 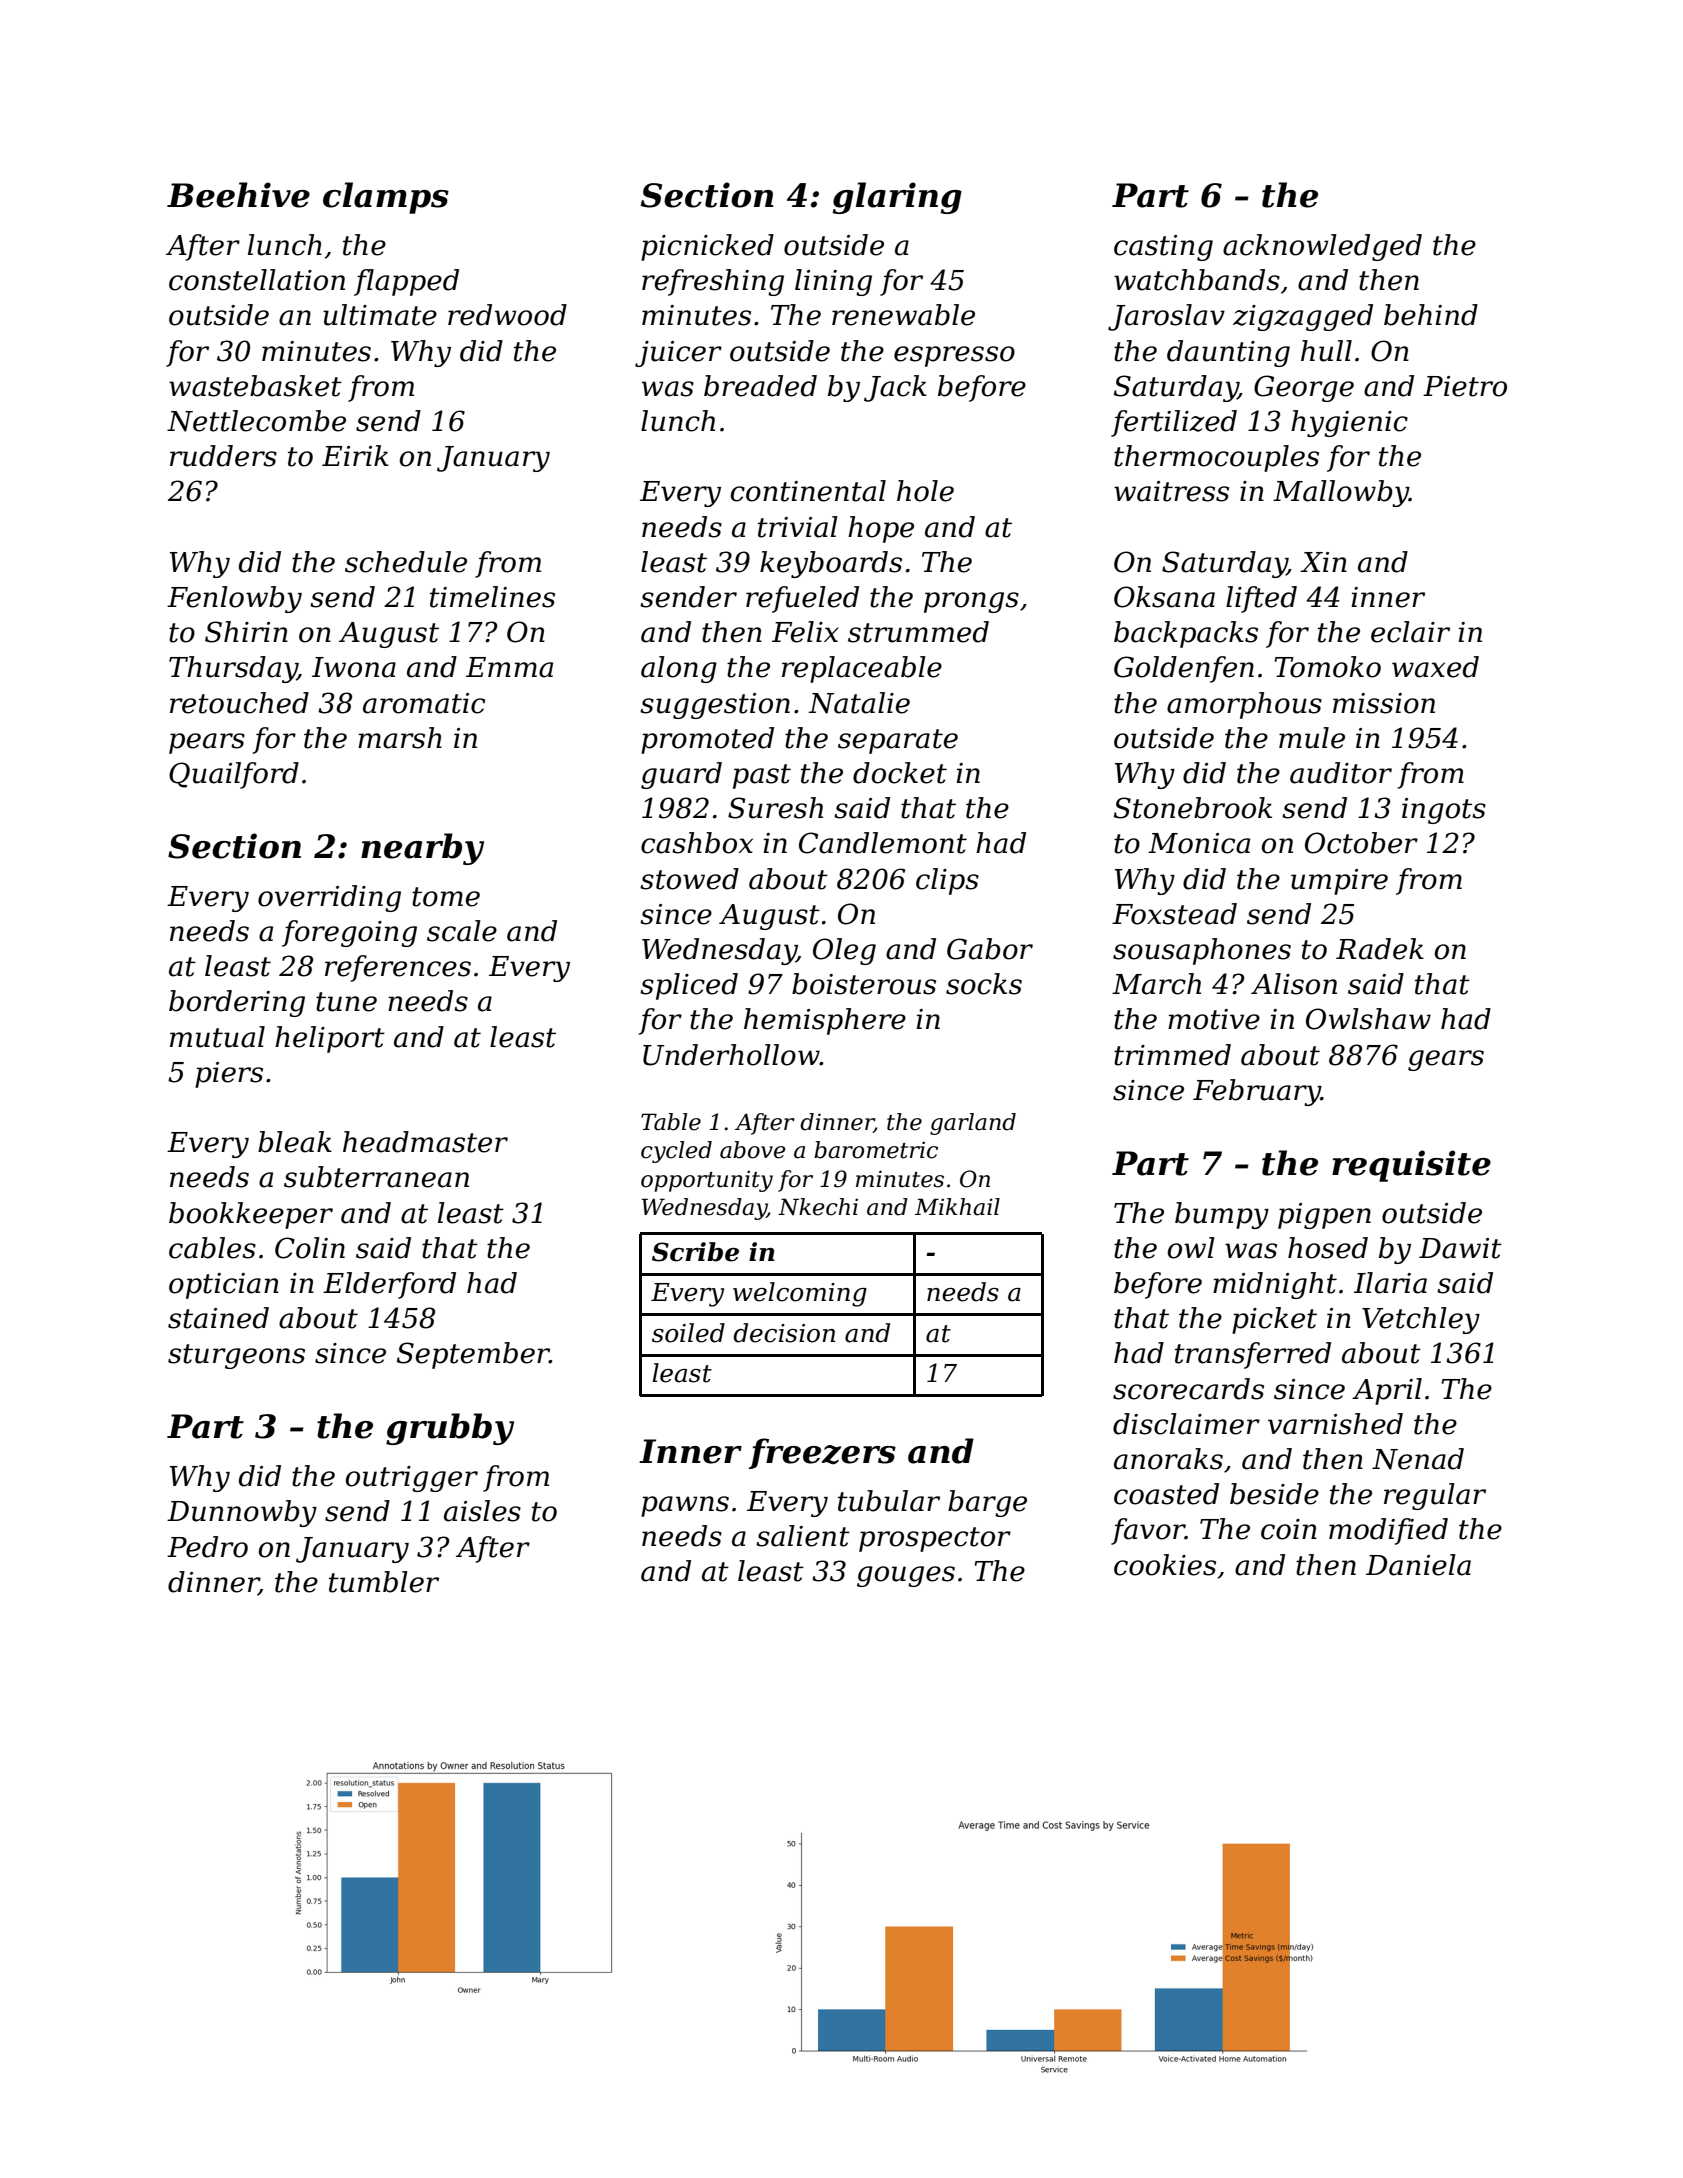 What do you see at coordinates (906, 1576) in the screenshot?
I see `gouges` at bounding box center [906, 1576].
